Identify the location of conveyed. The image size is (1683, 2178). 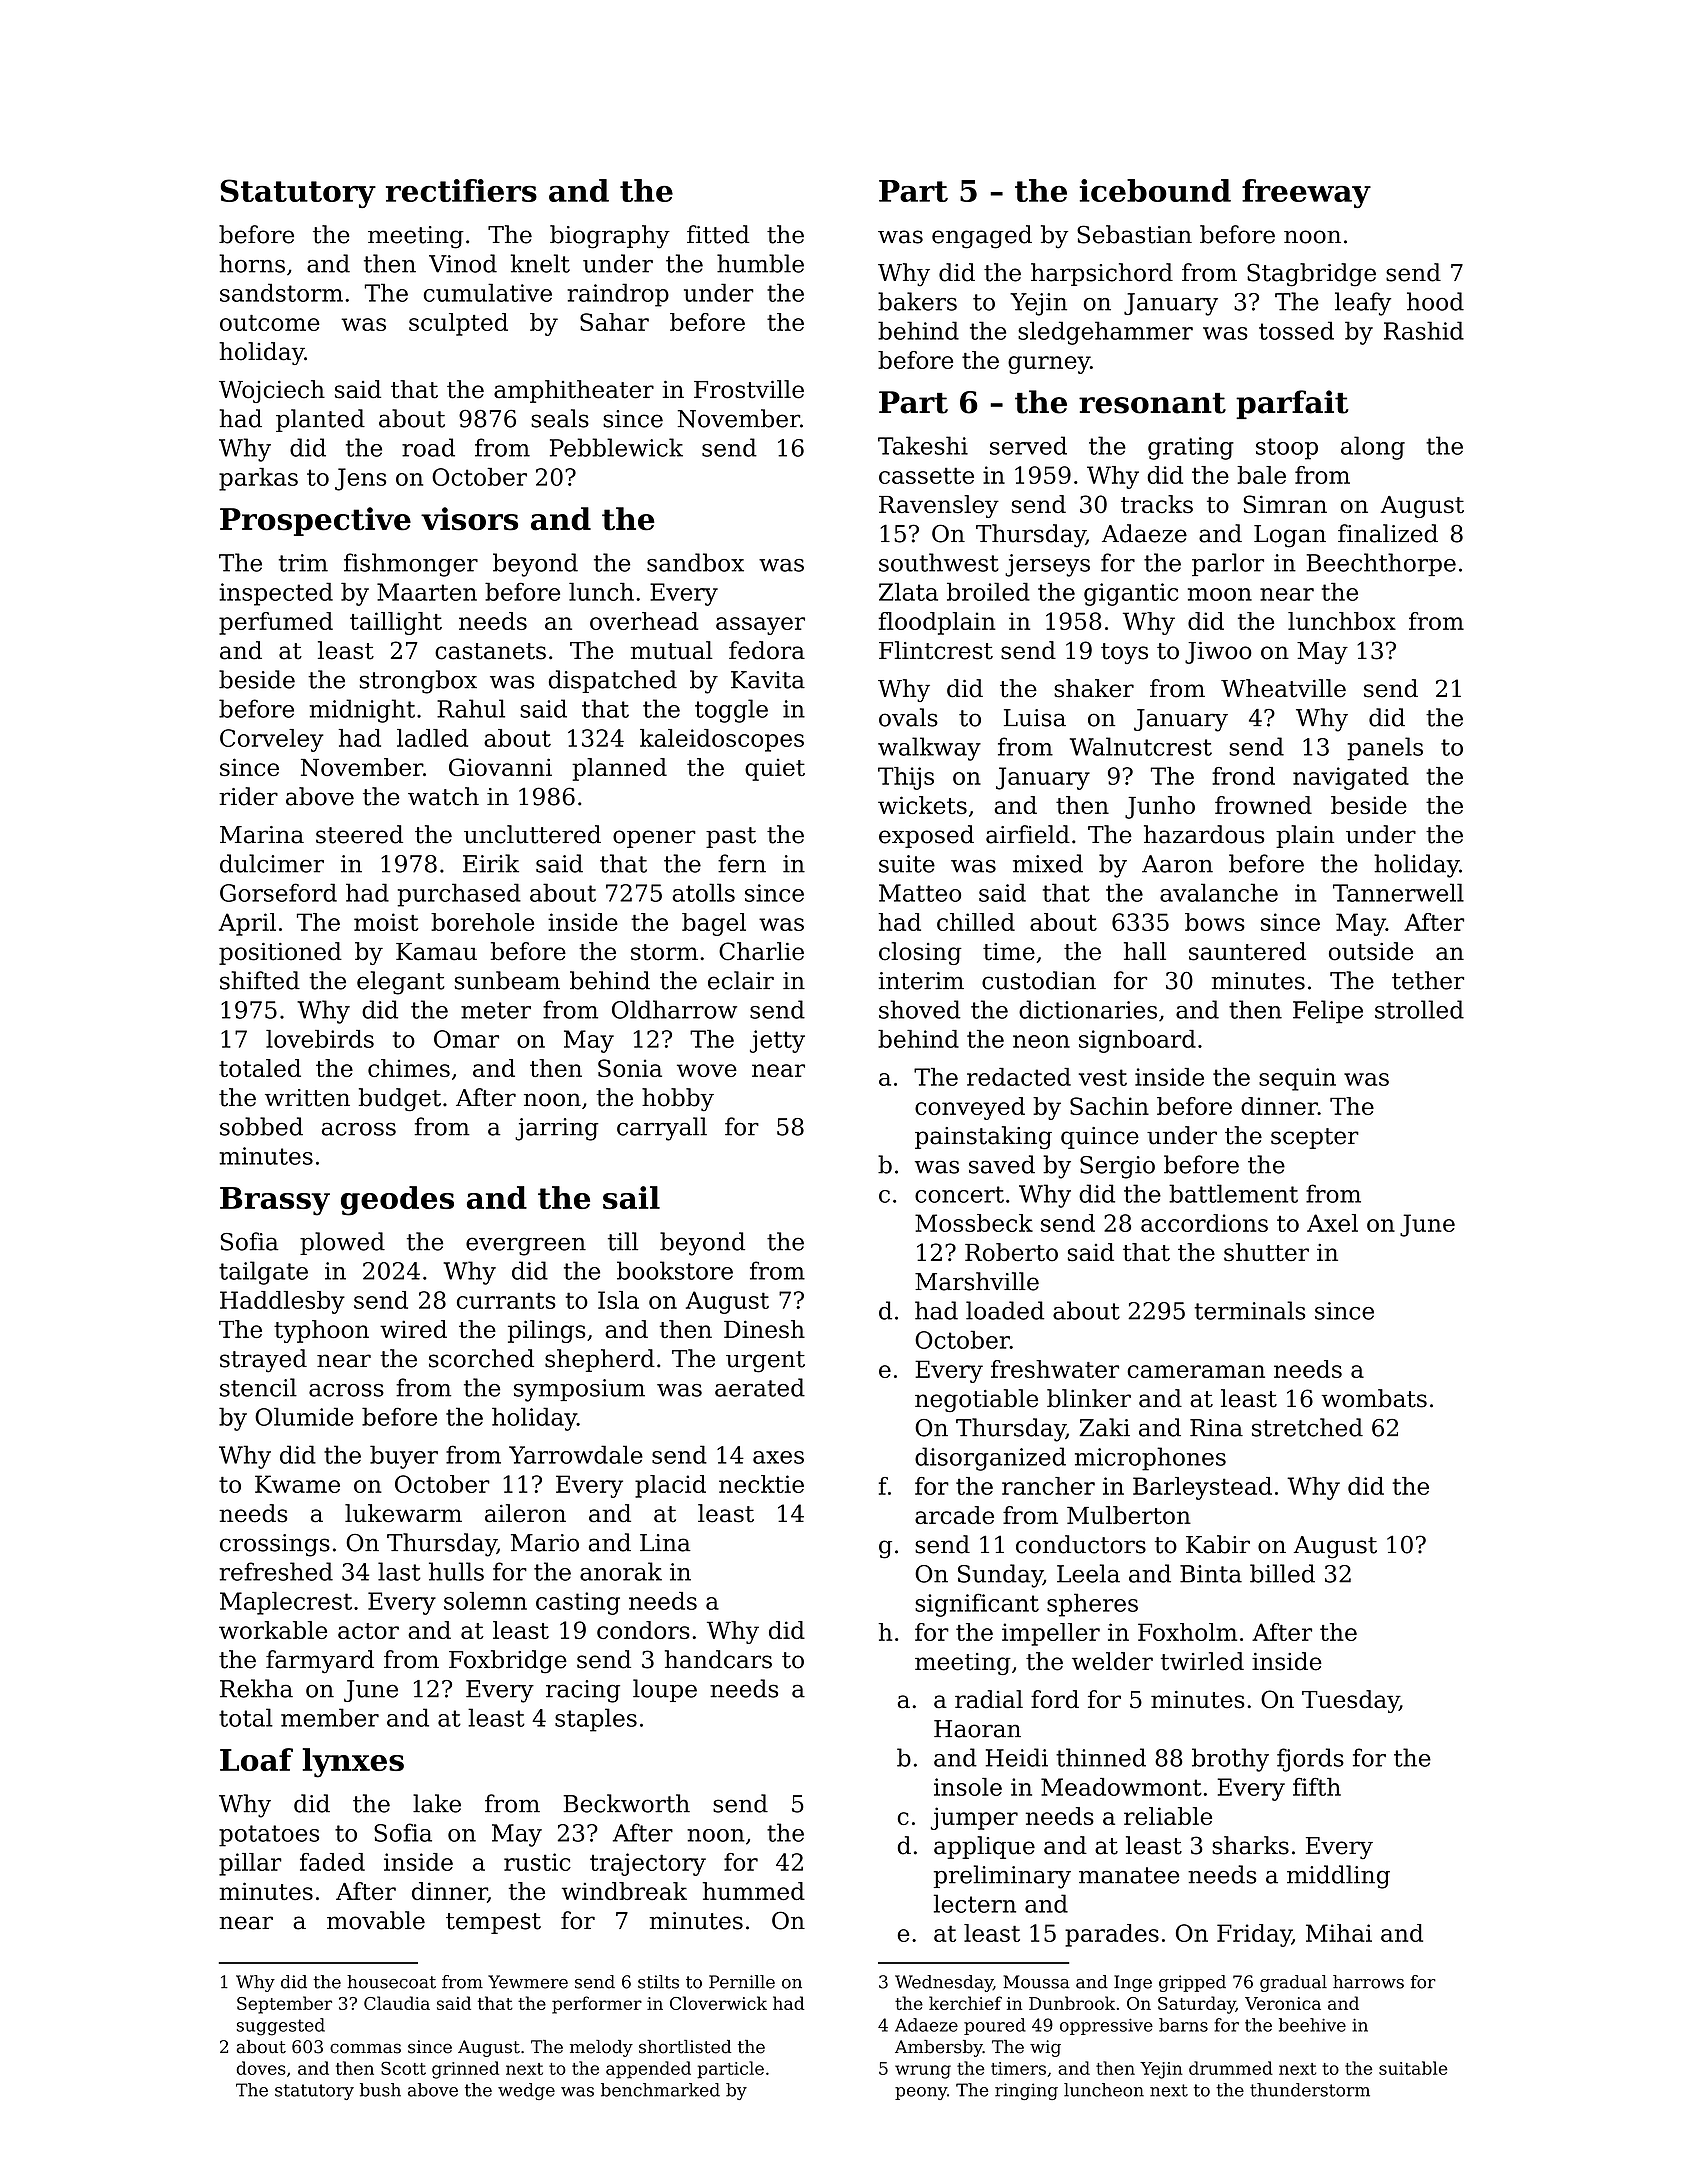
(970, 1108).
